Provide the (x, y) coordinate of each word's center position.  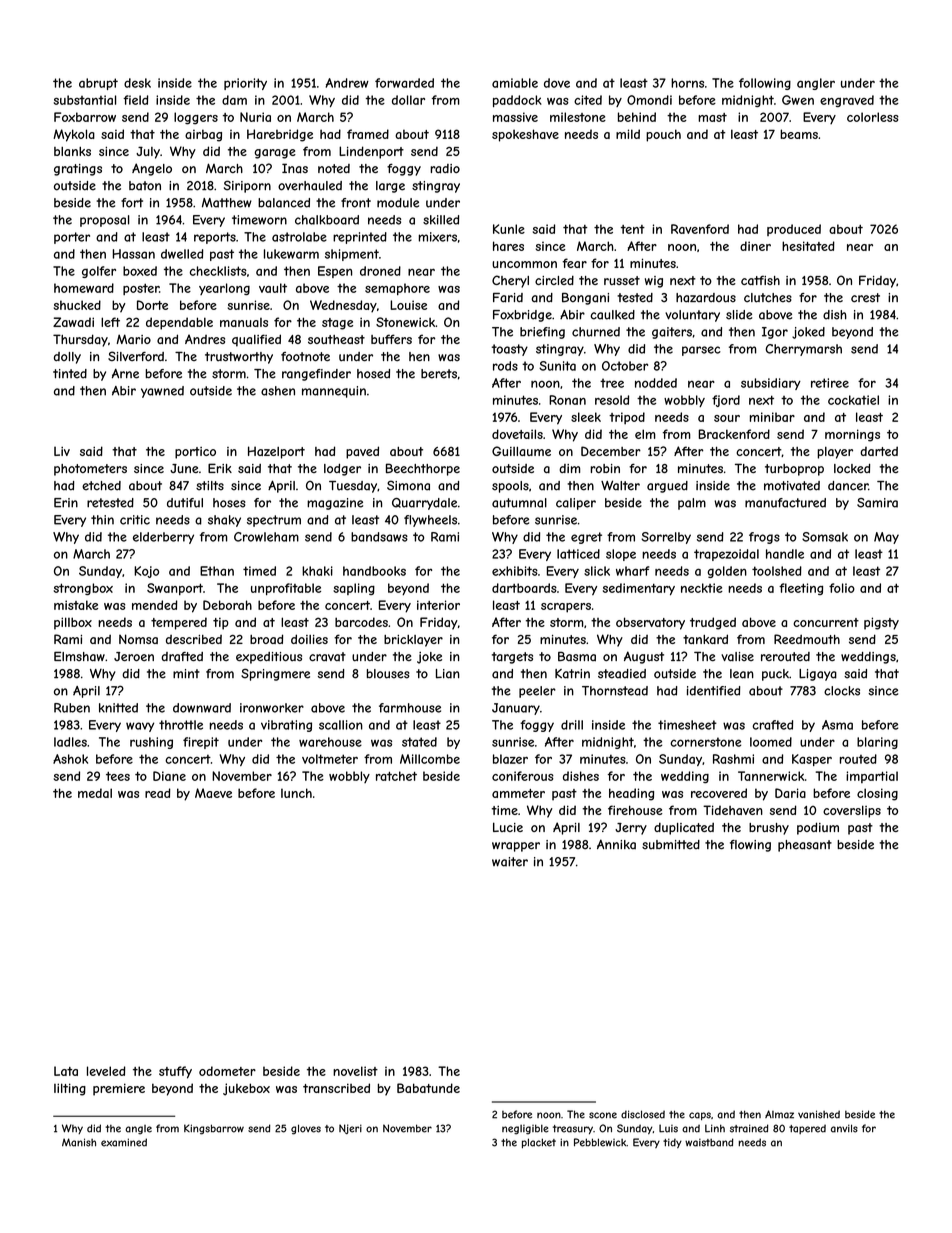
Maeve (213, 793)
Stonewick (405, 322)
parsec (701, 351)
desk (137, 83)
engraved (847, 101)
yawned (162, 392)
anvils (844, 1128)
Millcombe (430, 759)
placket (539, 1143)
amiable (515, 83)
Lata (66, 1071)
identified (713, 691)
